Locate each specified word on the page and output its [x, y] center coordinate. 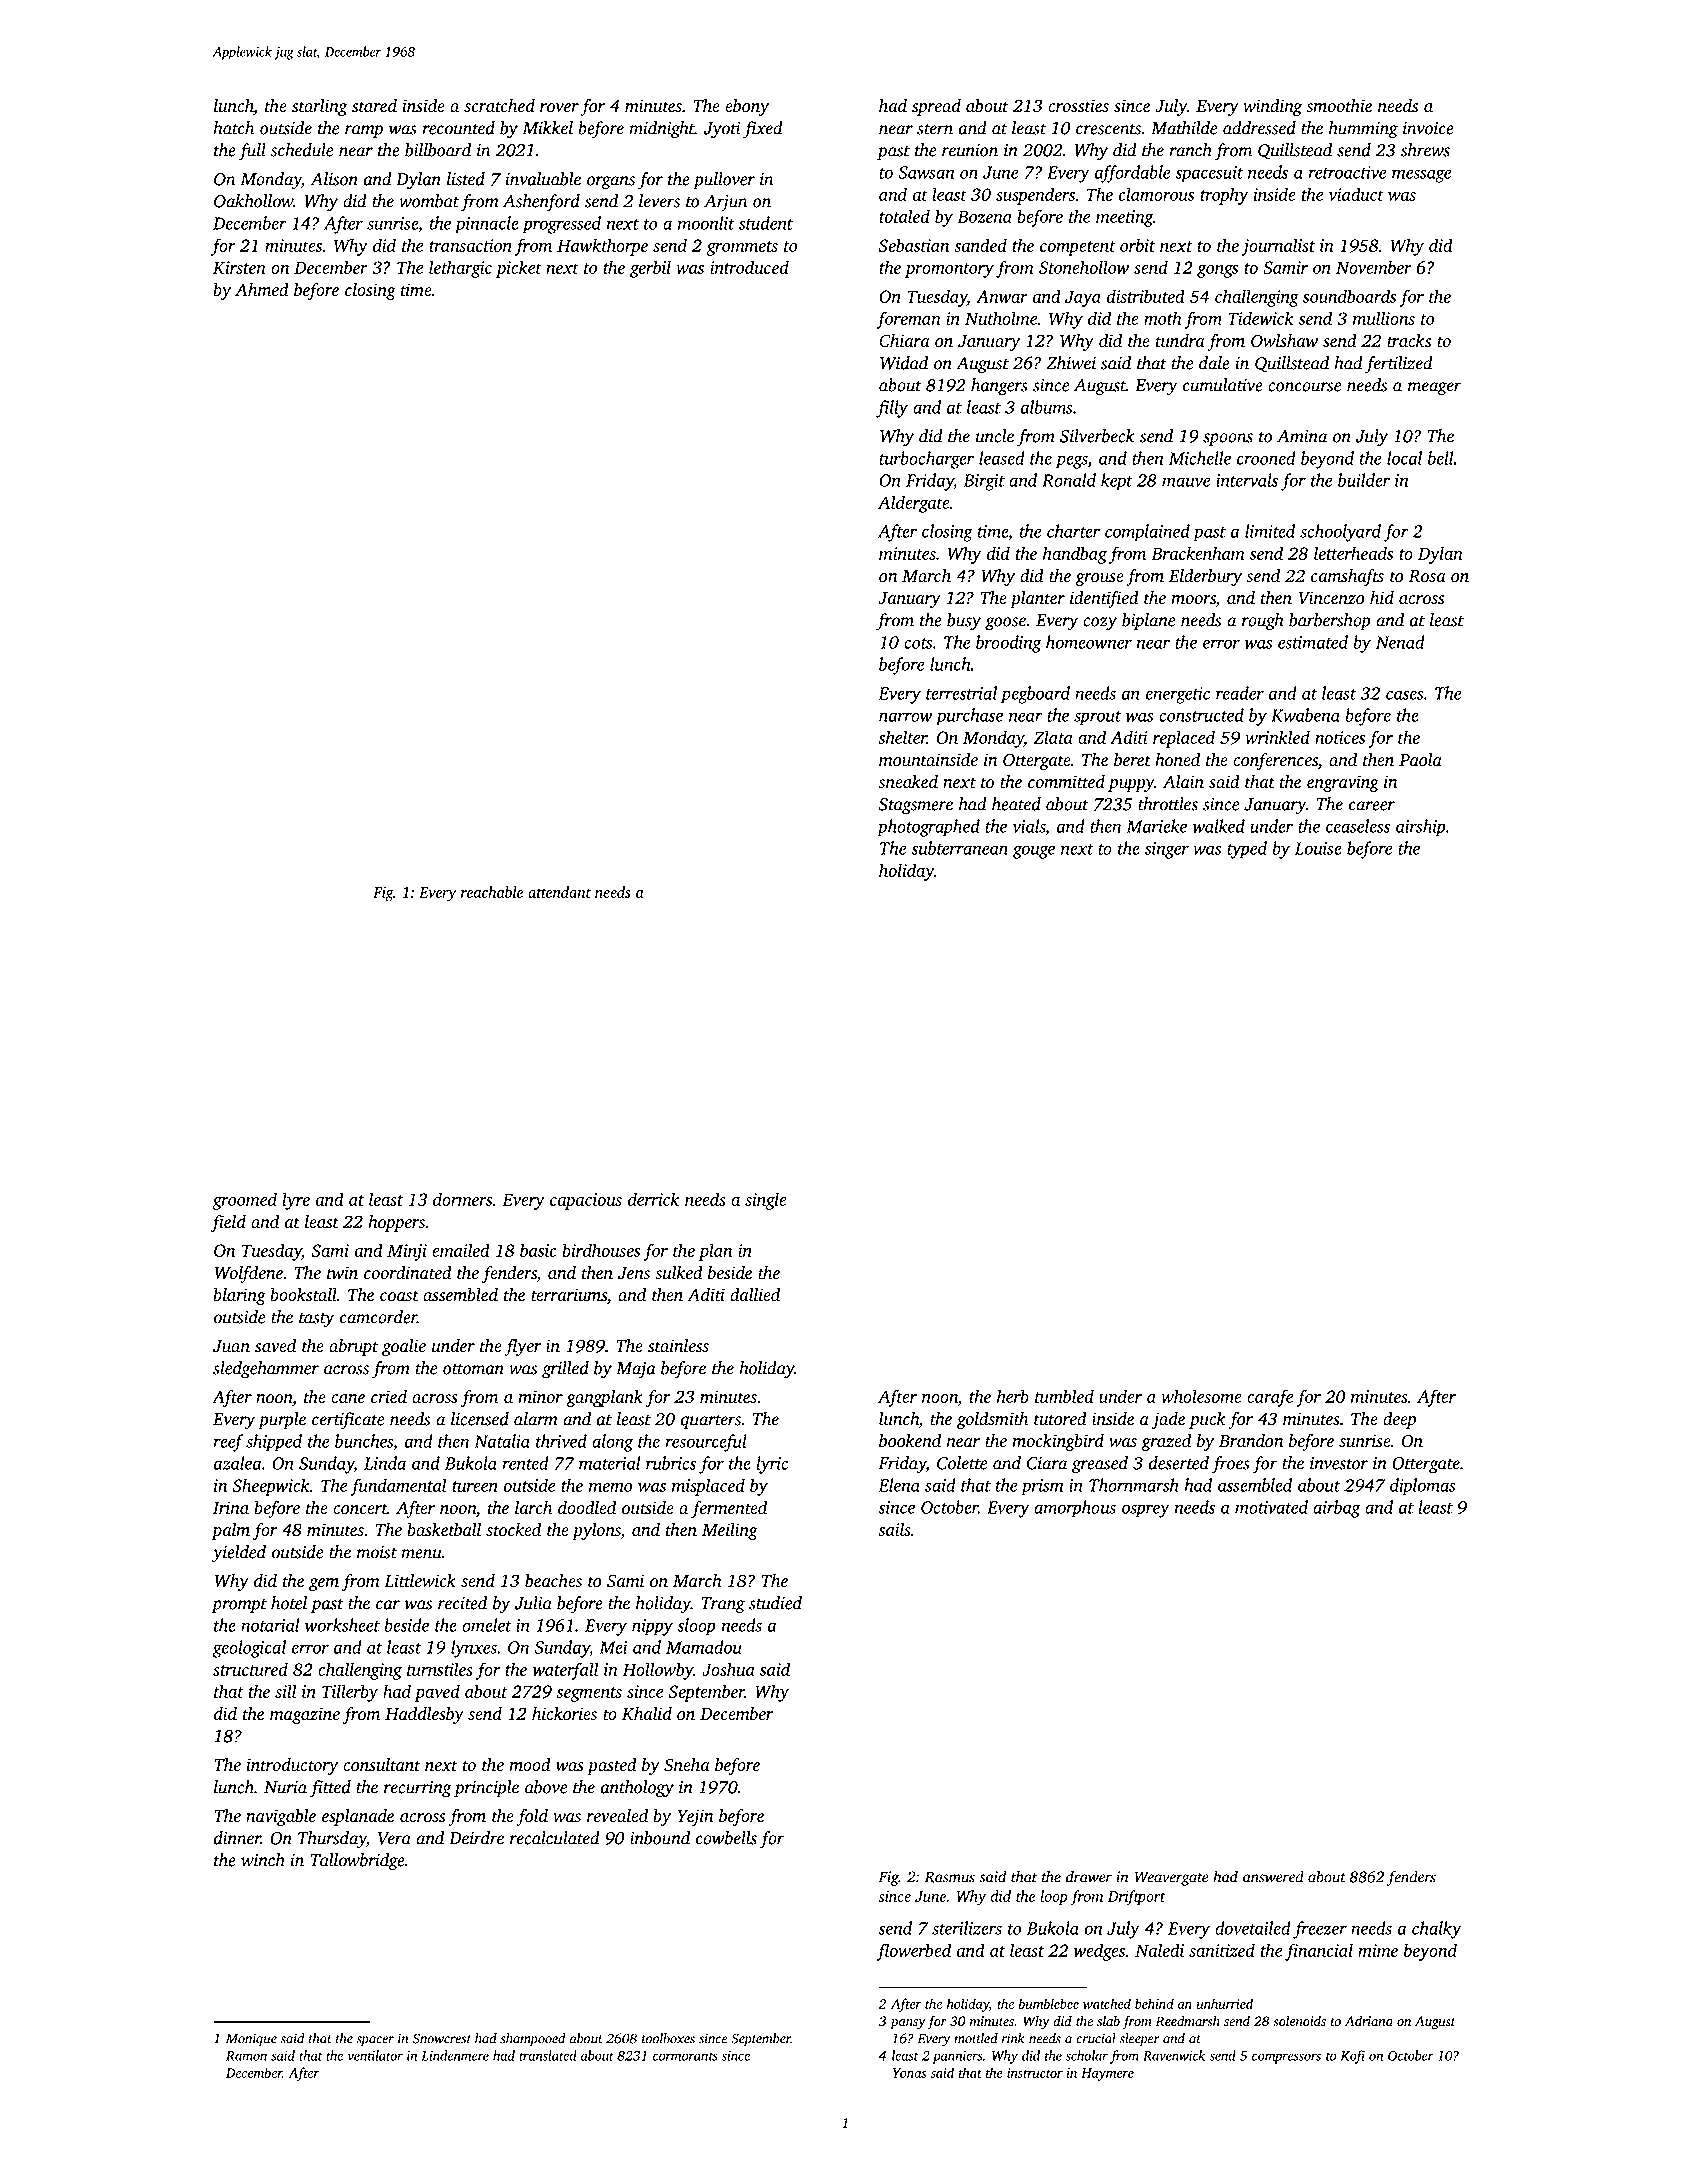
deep [1399, 1420]
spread [936, 107]
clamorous [1156, 194]
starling [319, 107]
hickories [564, 1714]
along [612, 1443]
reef [229, 1443]
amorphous [1075, 1509]
